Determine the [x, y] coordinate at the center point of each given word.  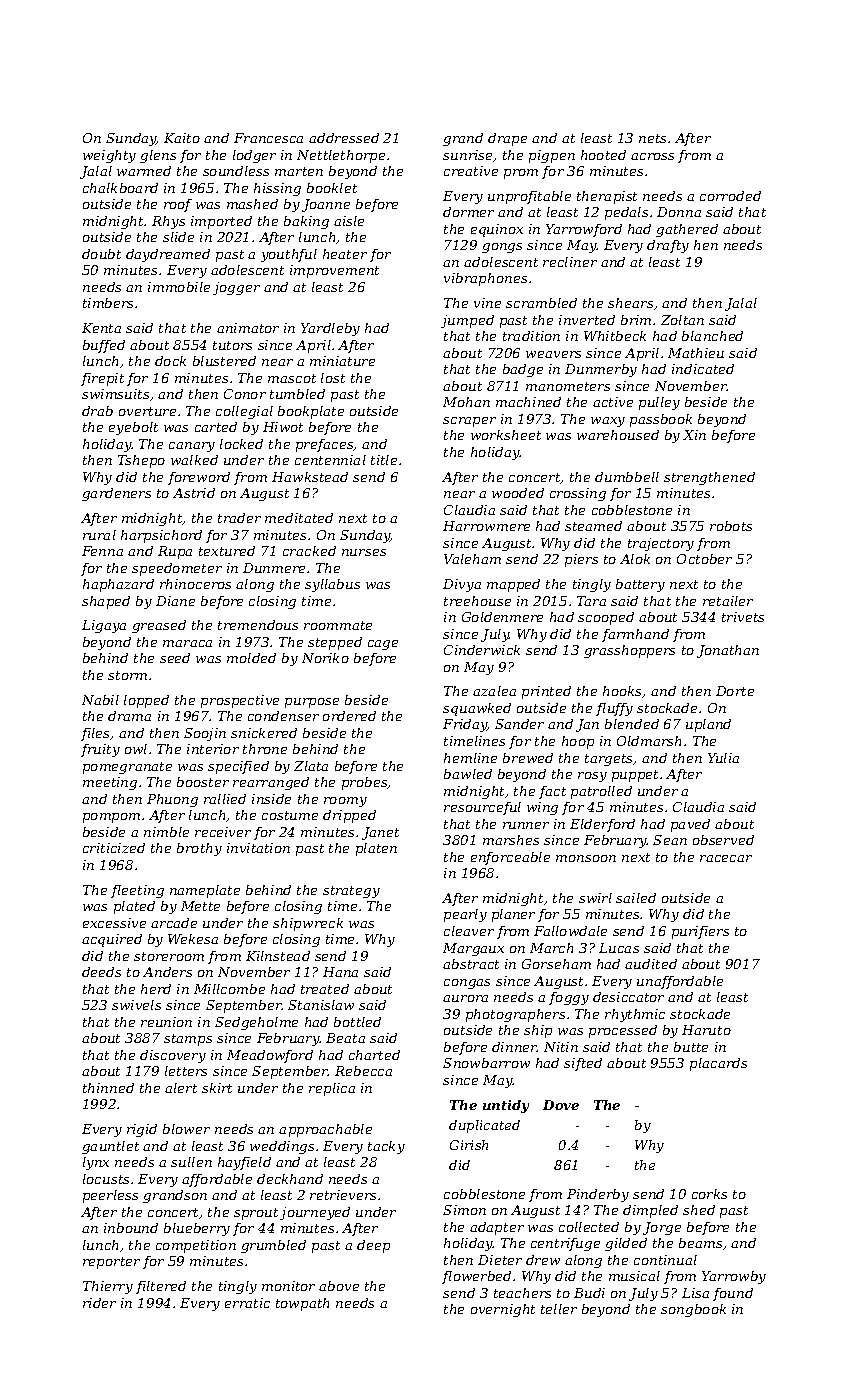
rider [99, 1303]
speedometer [177, 569]
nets [652, 138]
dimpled [650, 1211]
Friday [465, 725]
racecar [726, 858]
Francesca [268, 138]
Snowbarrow [486, 1063]
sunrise [468, 156]
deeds [101, 972]
